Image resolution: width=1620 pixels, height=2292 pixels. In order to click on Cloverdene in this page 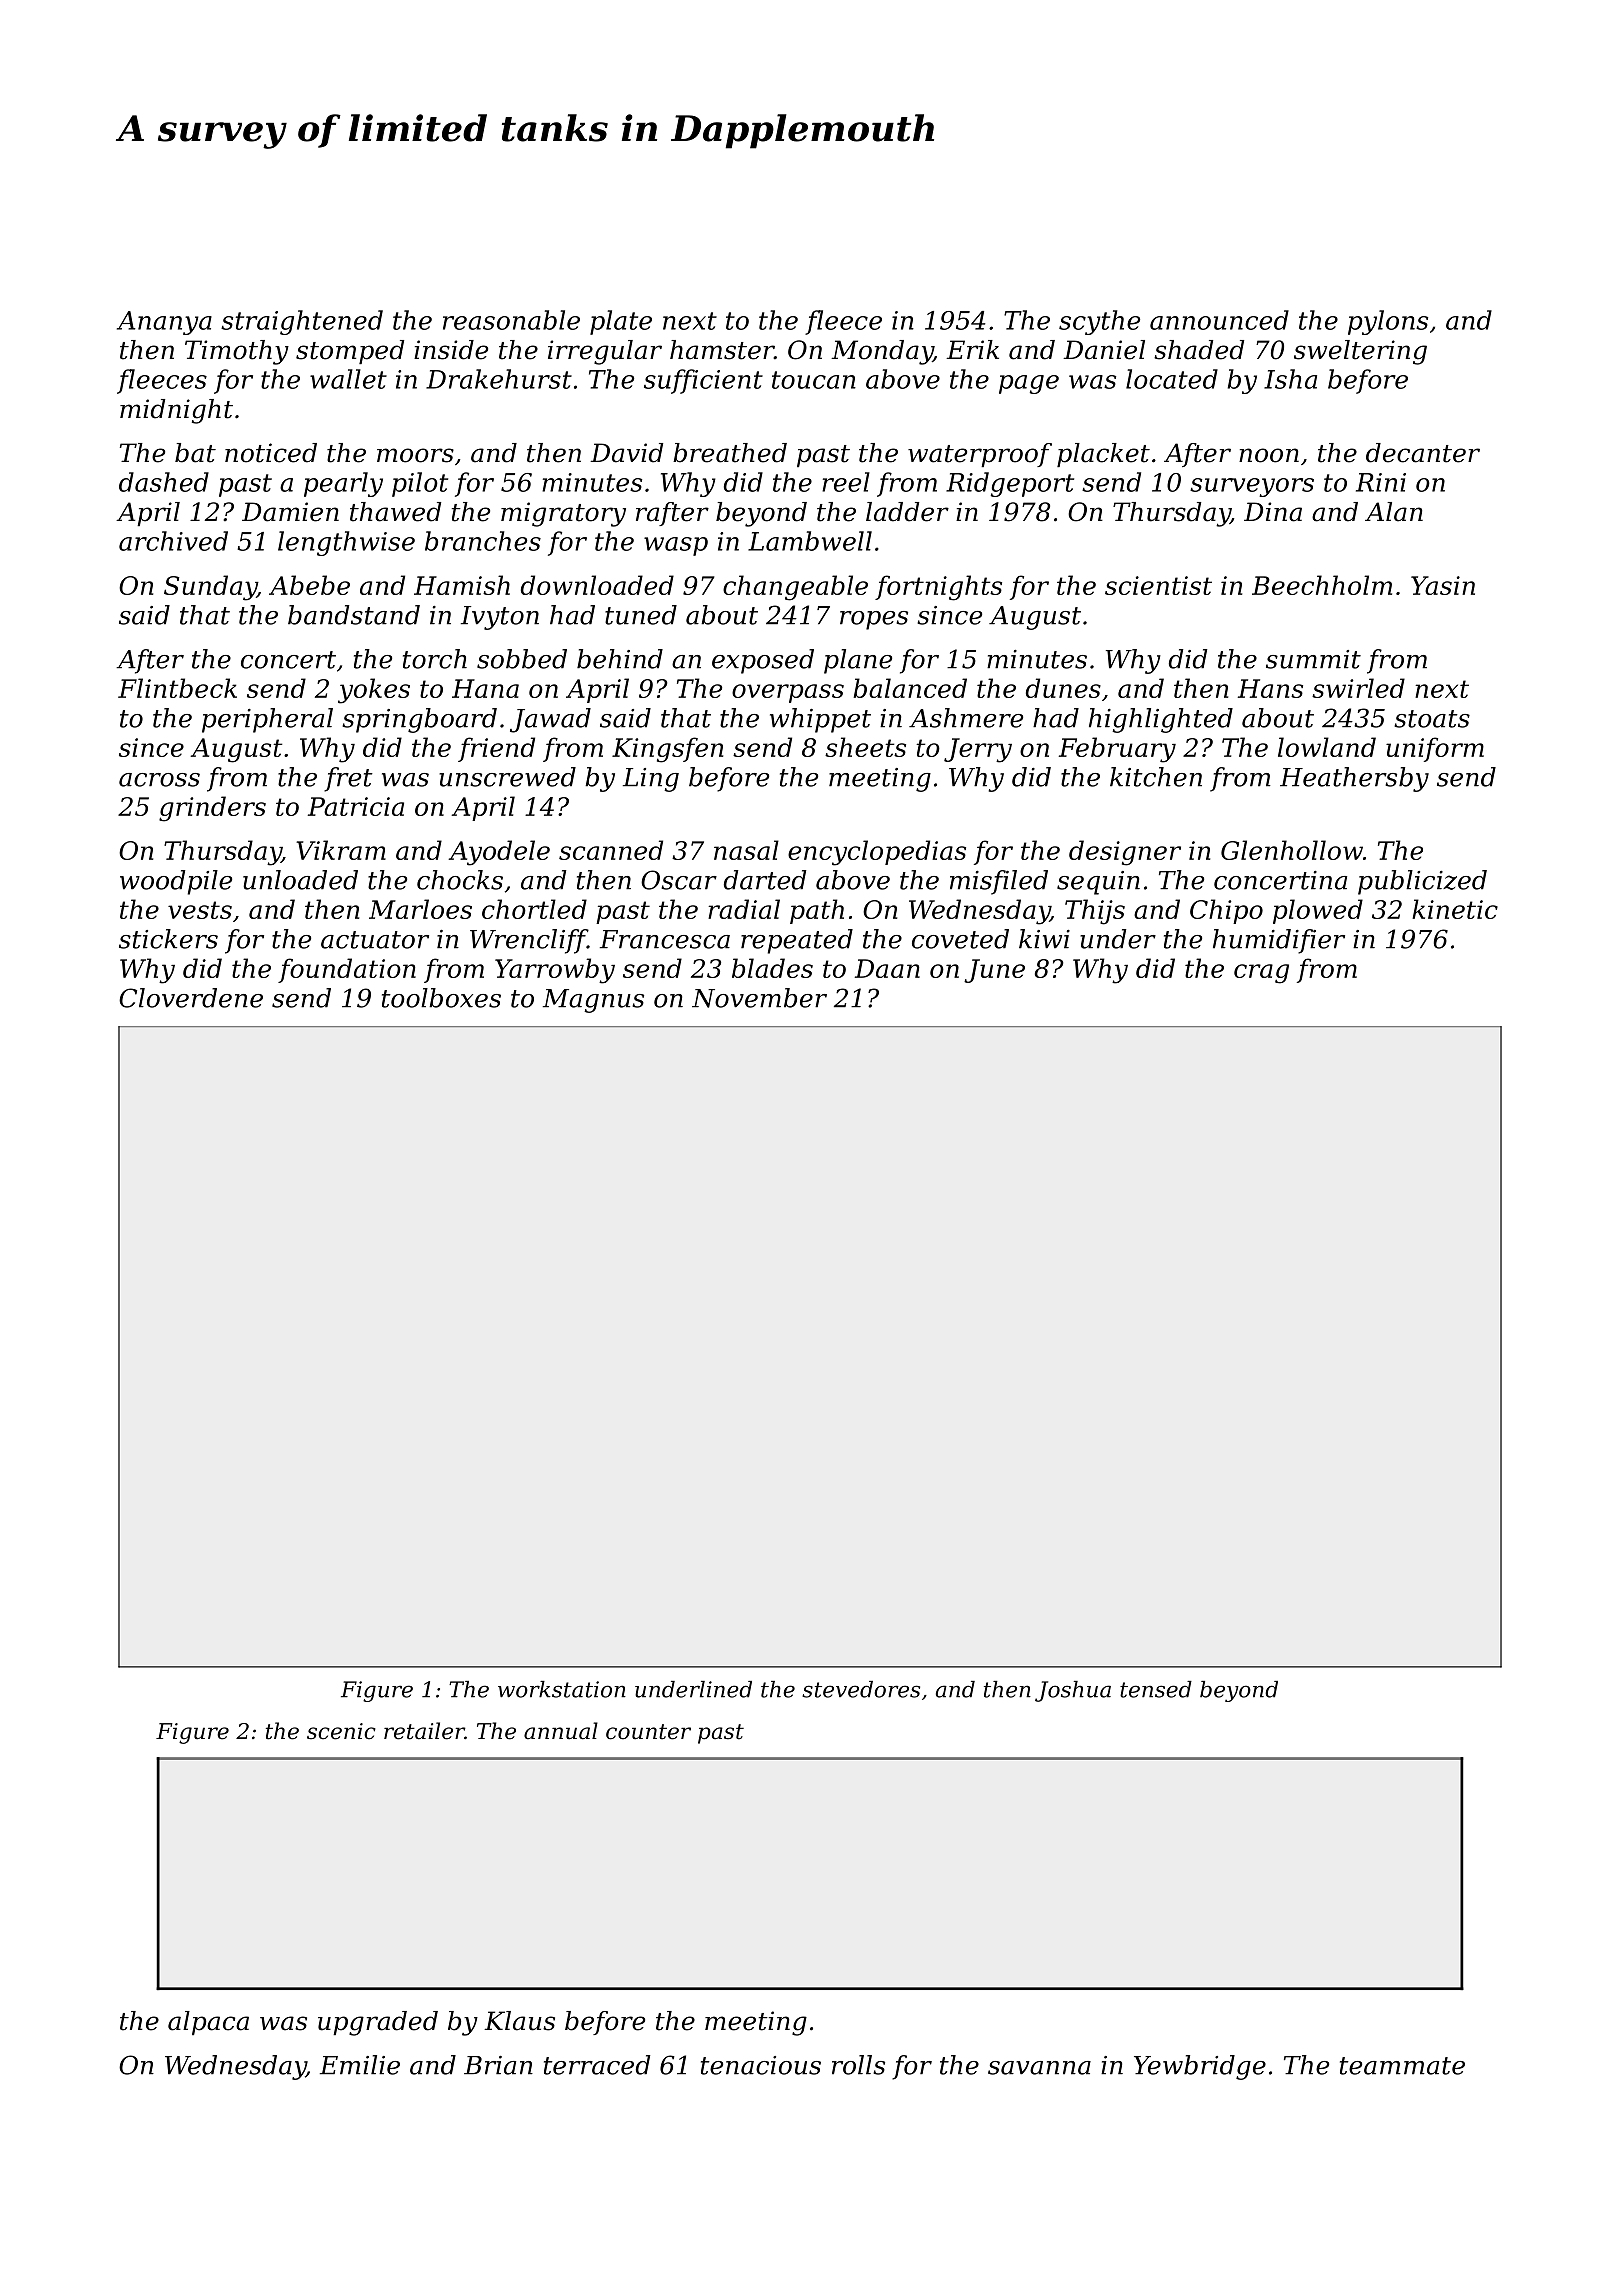, I will do `click(191, 998)`.
